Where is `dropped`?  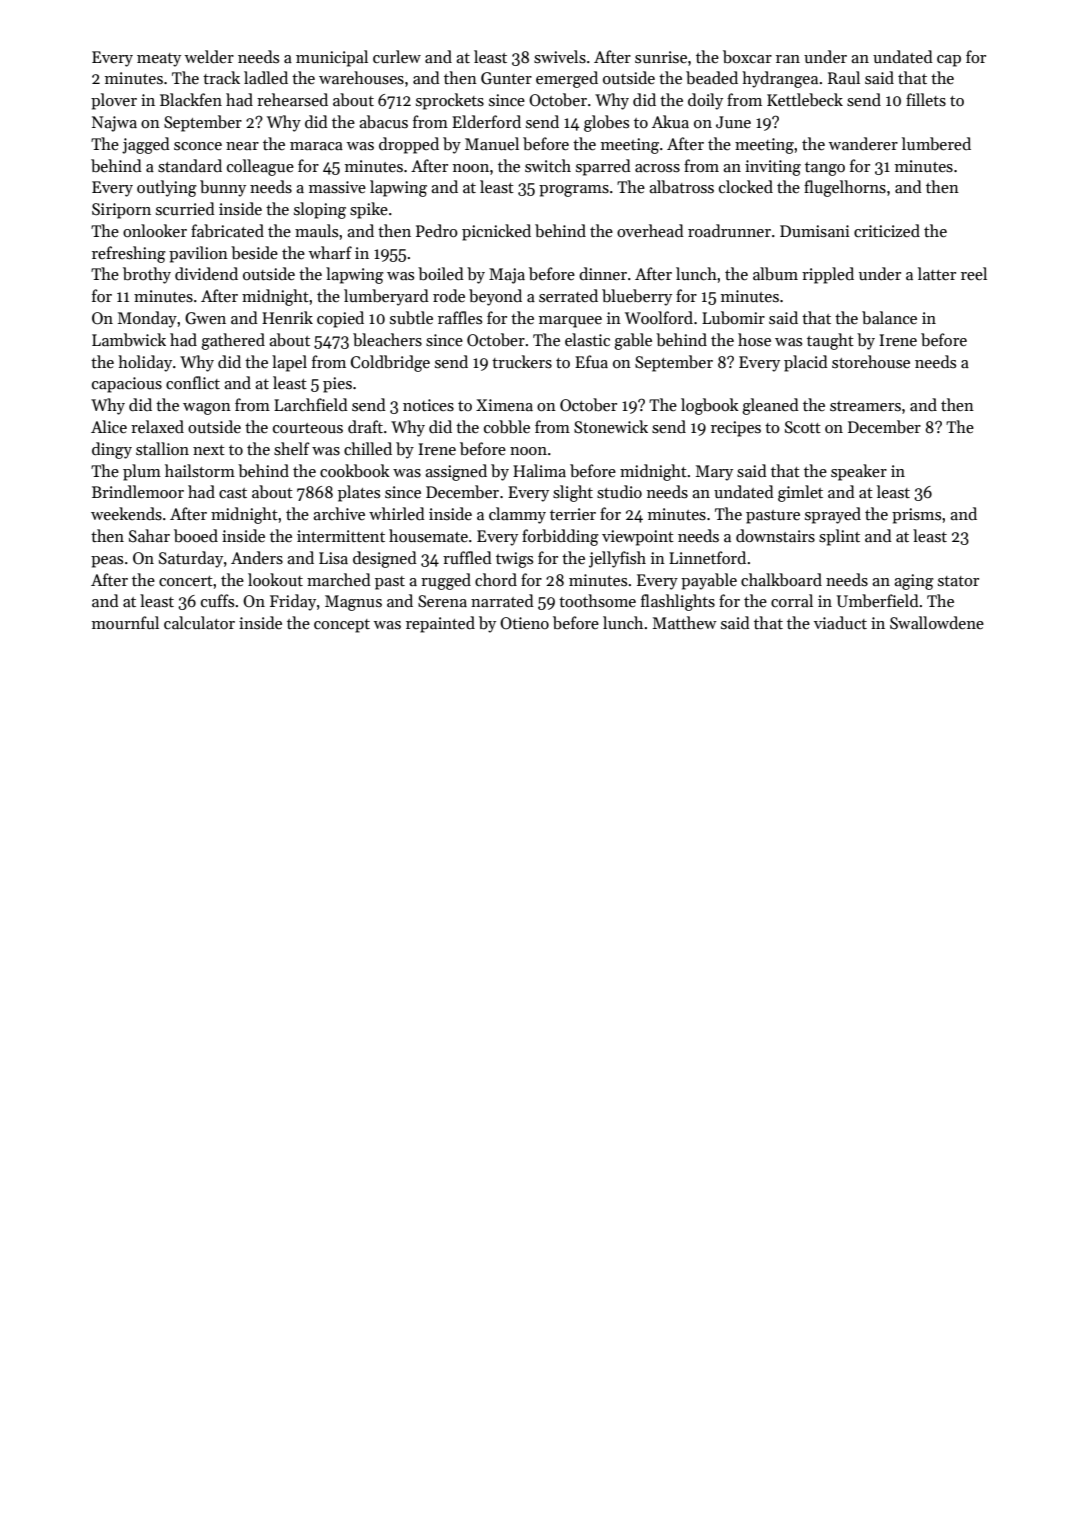 dropped is located at coordinates (409, 145).
